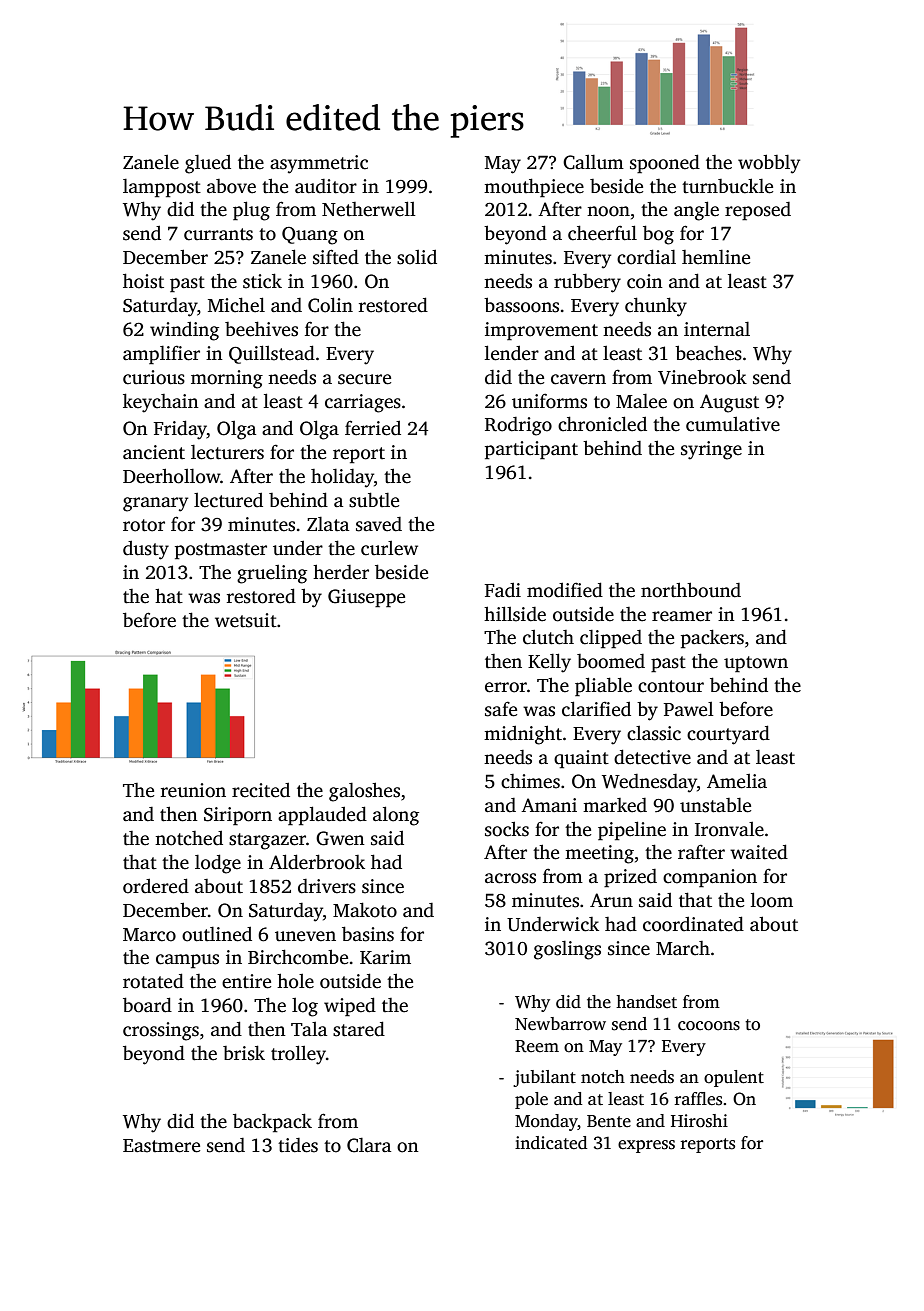 This screenshot has width=924, height=1311. Describe the element at coordinates (246, 620) in the screenshot. I see `wetsuit` at that location.
